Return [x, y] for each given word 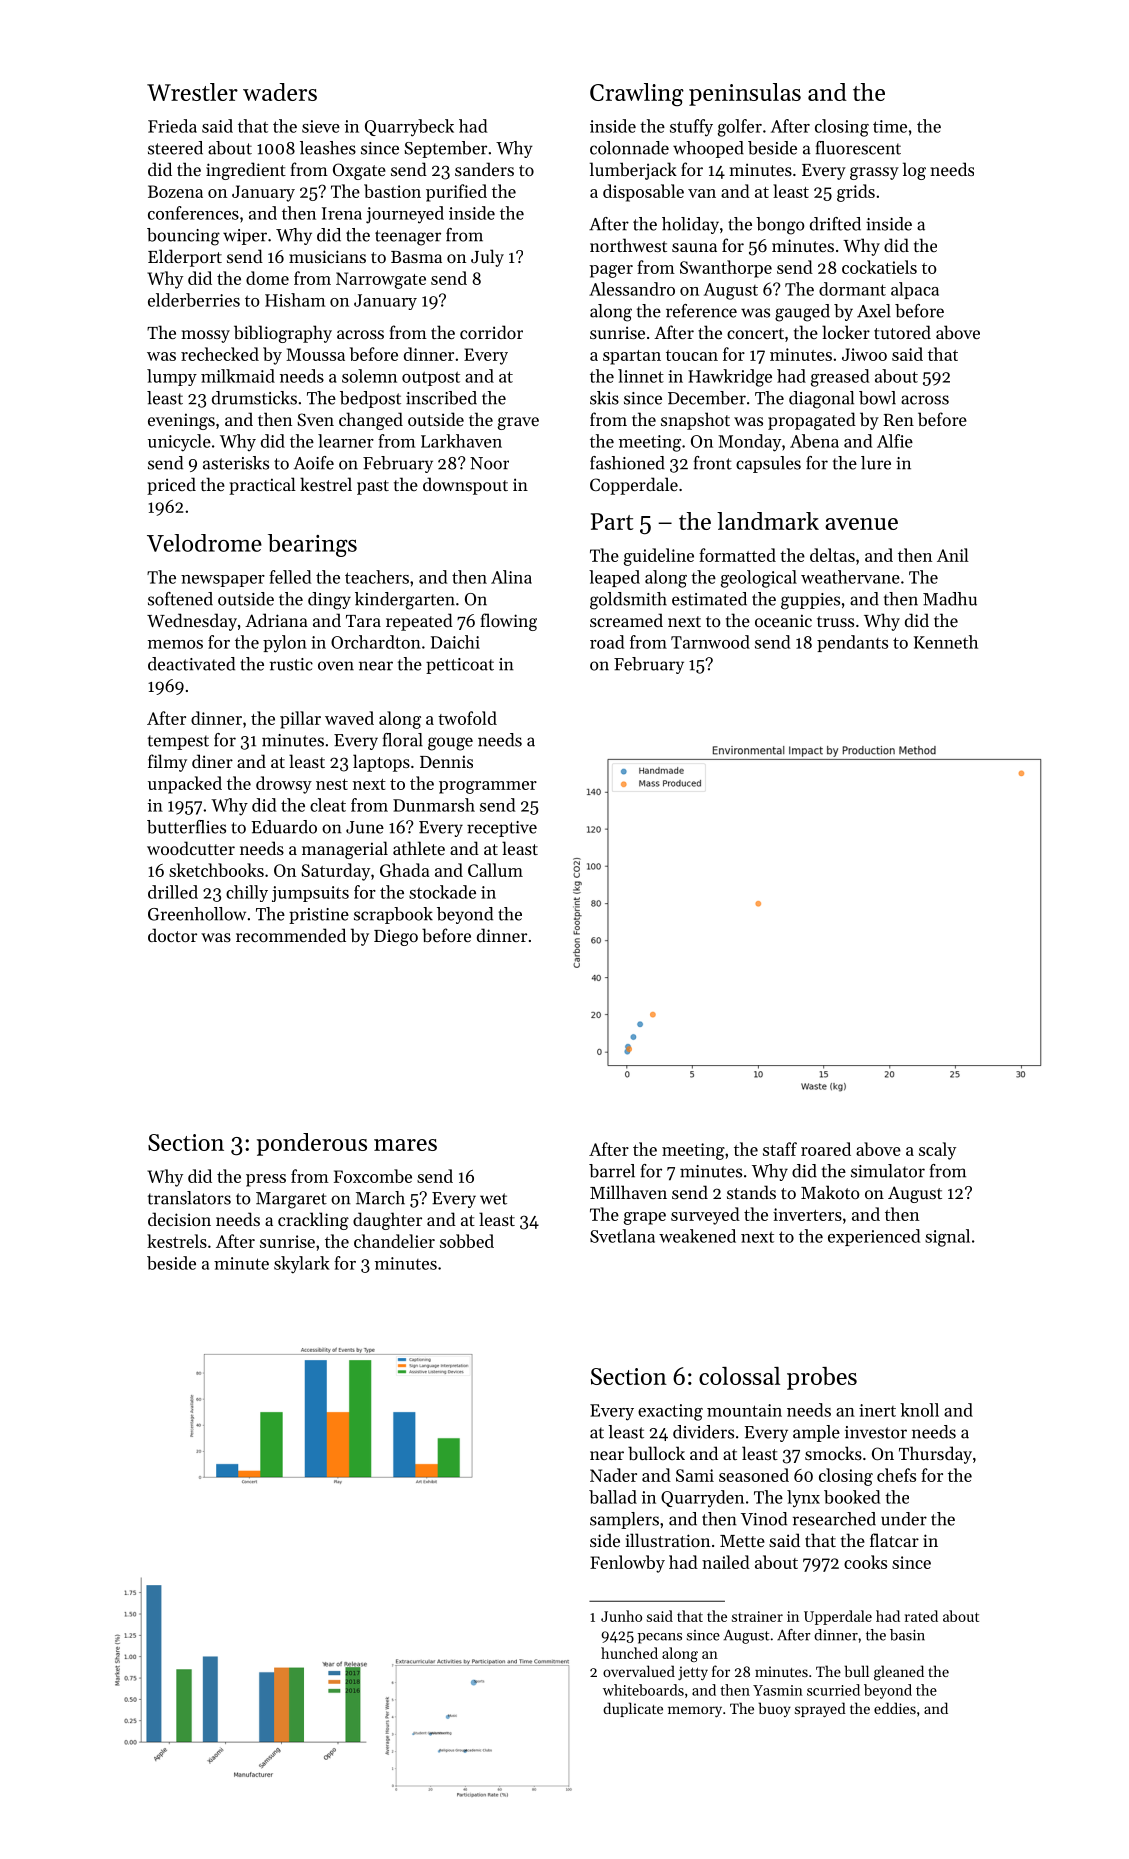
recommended [291, 935]
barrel [612, 1171]
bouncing [183, 237]
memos [175, 644]
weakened [697, 1236]
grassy [874, 173]
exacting [670, 1412]
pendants [852, 643]
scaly [937, 1151]
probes [822, 1378]
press [266, 1180]
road [607, 642]
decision [179, 1219]
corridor [491, 332]
